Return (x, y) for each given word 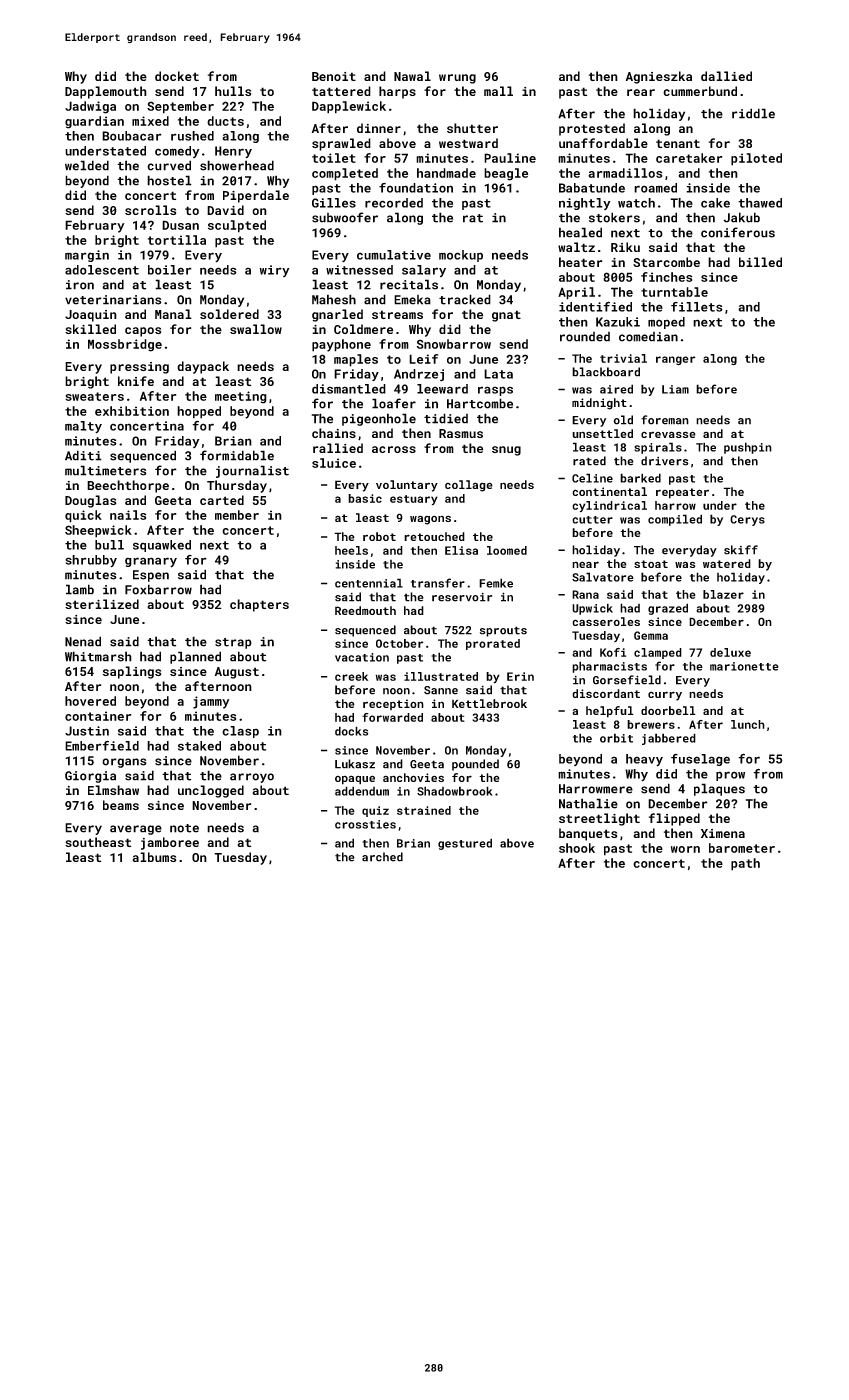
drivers (665, 461)
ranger (675, 360)
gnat (506, 316)
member (237, 515)
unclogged (211, 791)
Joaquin (91, 316)
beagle (506, 174)
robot (379, 536)
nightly (585, 204)
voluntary (407, 486)
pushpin (748, 448)
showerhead (237, 165)
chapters (259, 605)
